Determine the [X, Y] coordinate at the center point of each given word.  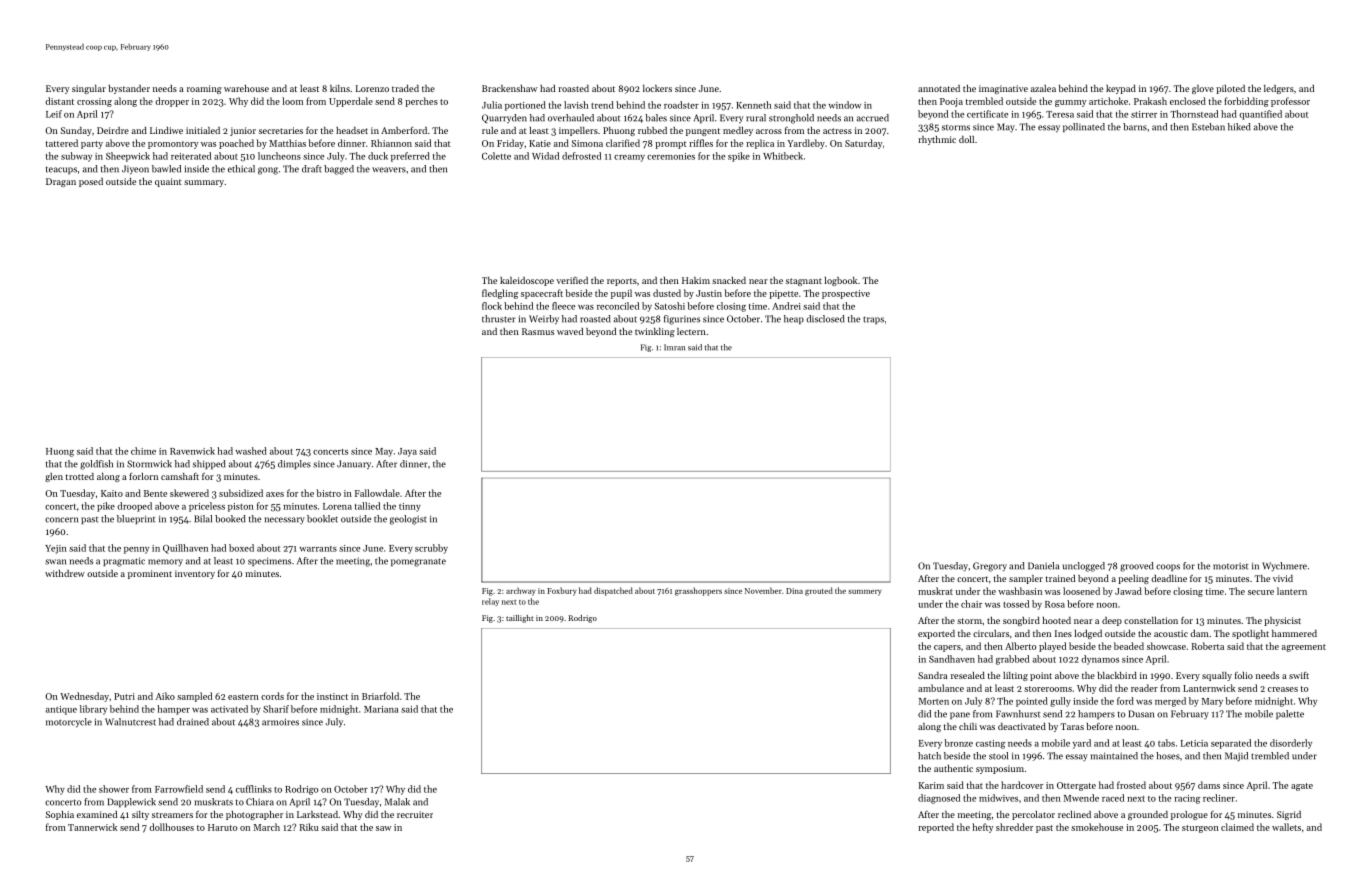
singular [89, 89]
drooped [134, 507]
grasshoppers [698, 591]
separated [1231, 744]
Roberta [1208, 646]
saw [383, 828]
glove [1203, 89]
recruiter [415, 814]
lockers [657, 88]
